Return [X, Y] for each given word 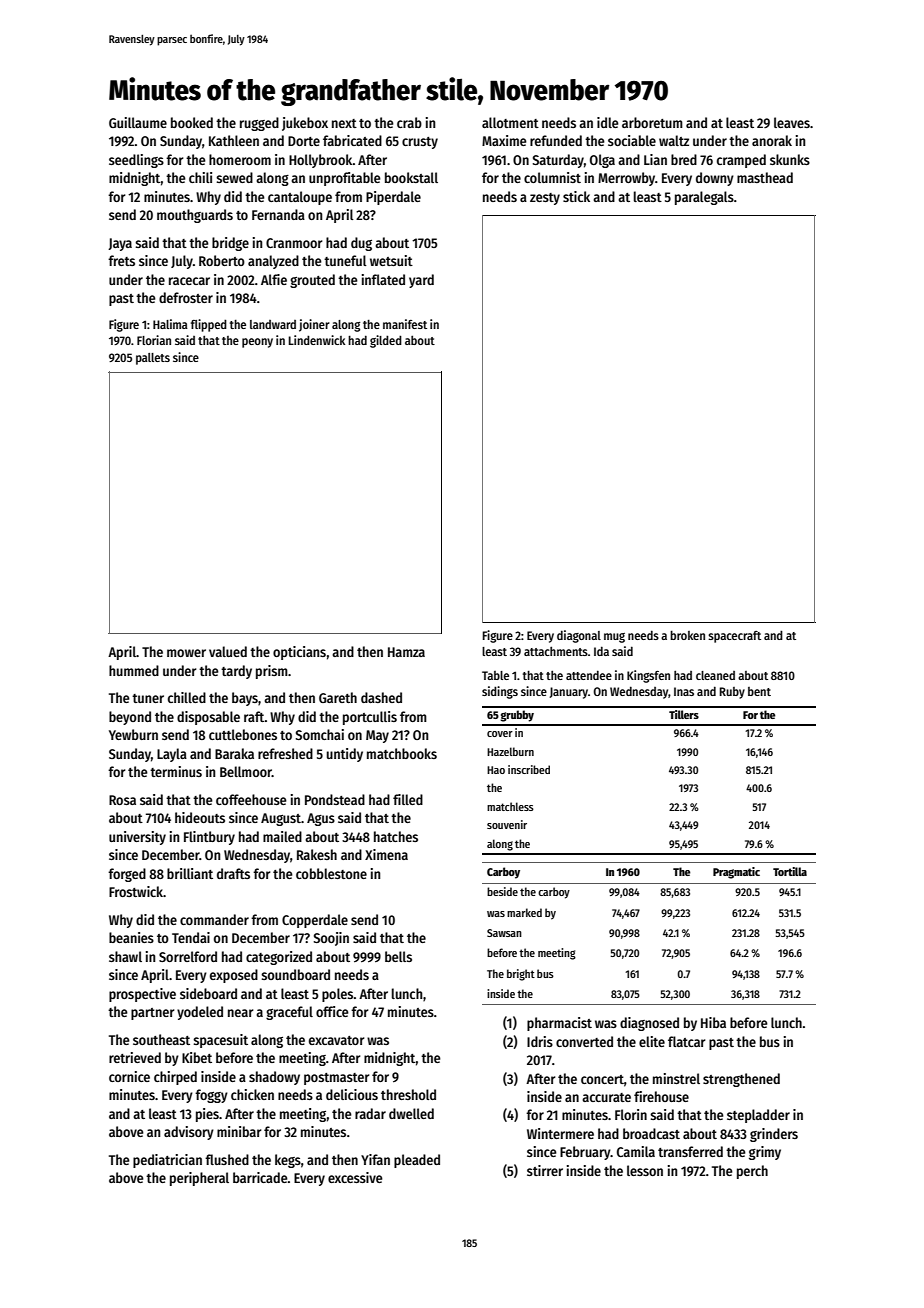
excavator [337, 1040]
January [569, 693]
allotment [510, 122]
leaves [792, 122]
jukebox [305, 124]
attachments [556, 651]
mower [186, 653]
